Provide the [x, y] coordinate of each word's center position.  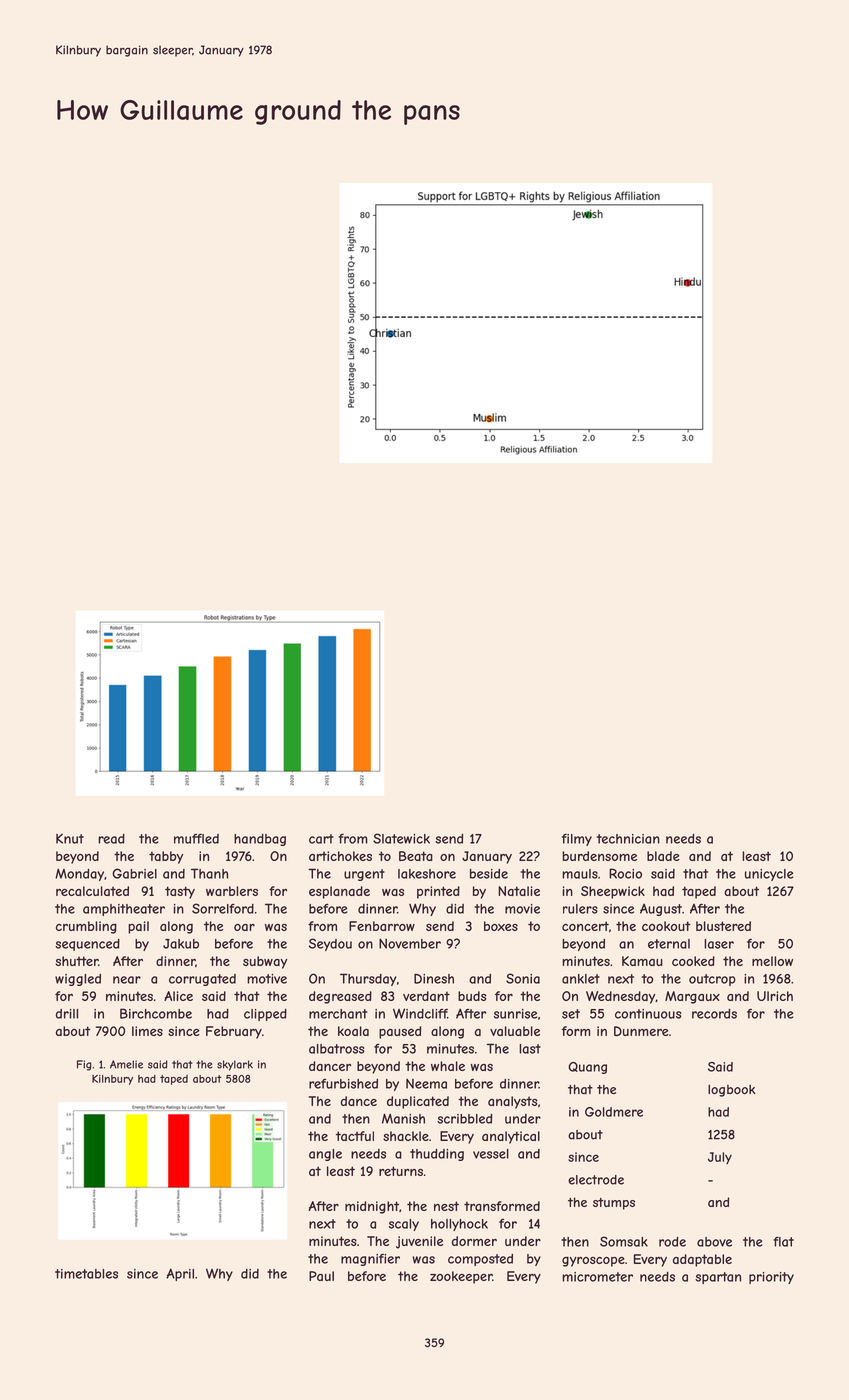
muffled [196, 838]
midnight [372, 1207]
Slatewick [401, 838]
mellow [772, 961]
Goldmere [614, 1112]
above [714, 1242]
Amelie [126, 1064]
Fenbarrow [382, 926]
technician [628, 839]
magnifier [370, 1260]
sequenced [87, 945]
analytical [511, 1137]
